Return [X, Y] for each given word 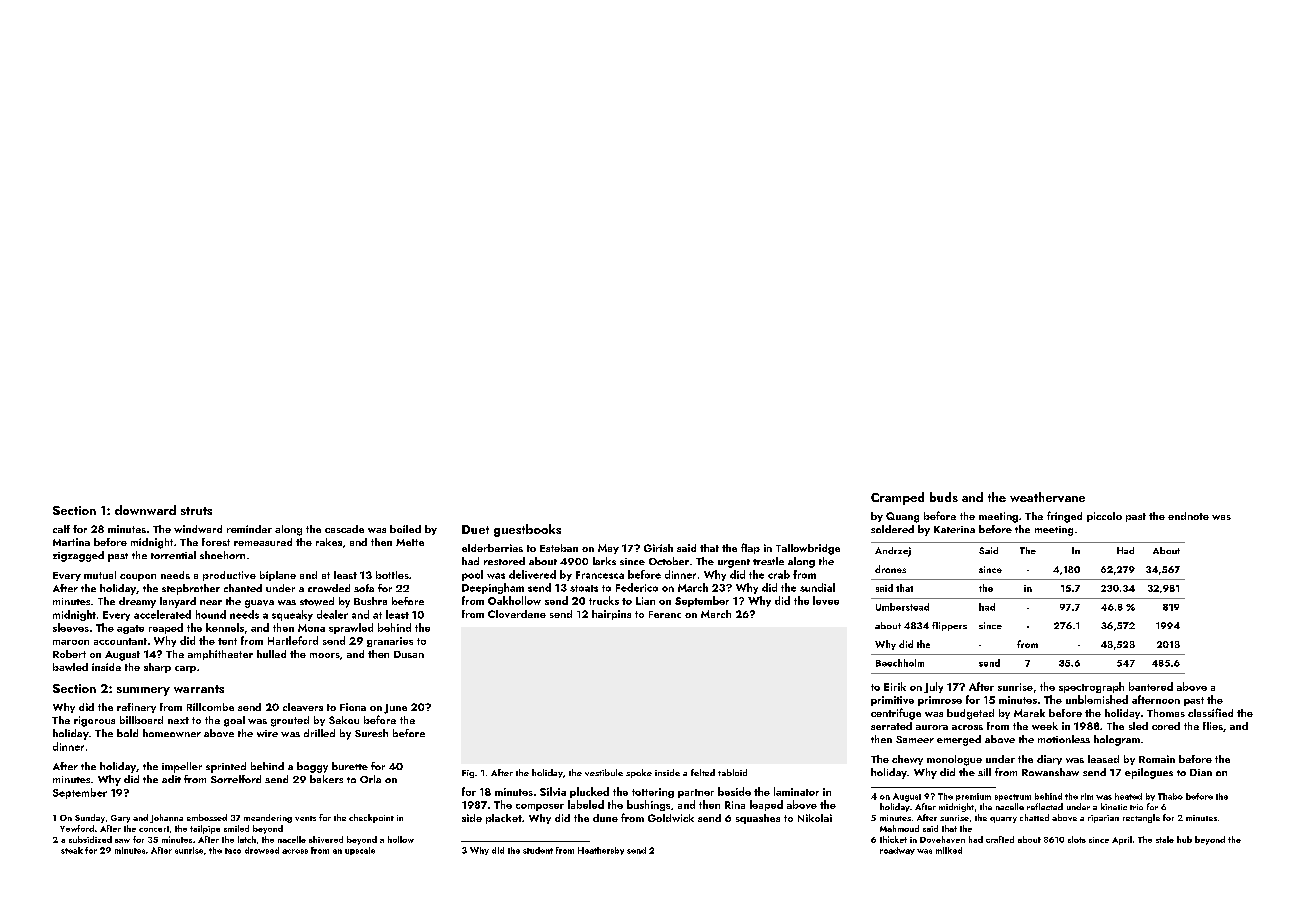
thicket [893, 839]
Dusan [409, 654]
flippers [949, 626]
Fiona [353, 707]
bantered [1151, 686]
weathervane [1047, 497]
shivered [326, 839]
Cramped [897, 498]
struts [196, 511]
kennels [225, 627]
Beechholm [900, 663]
